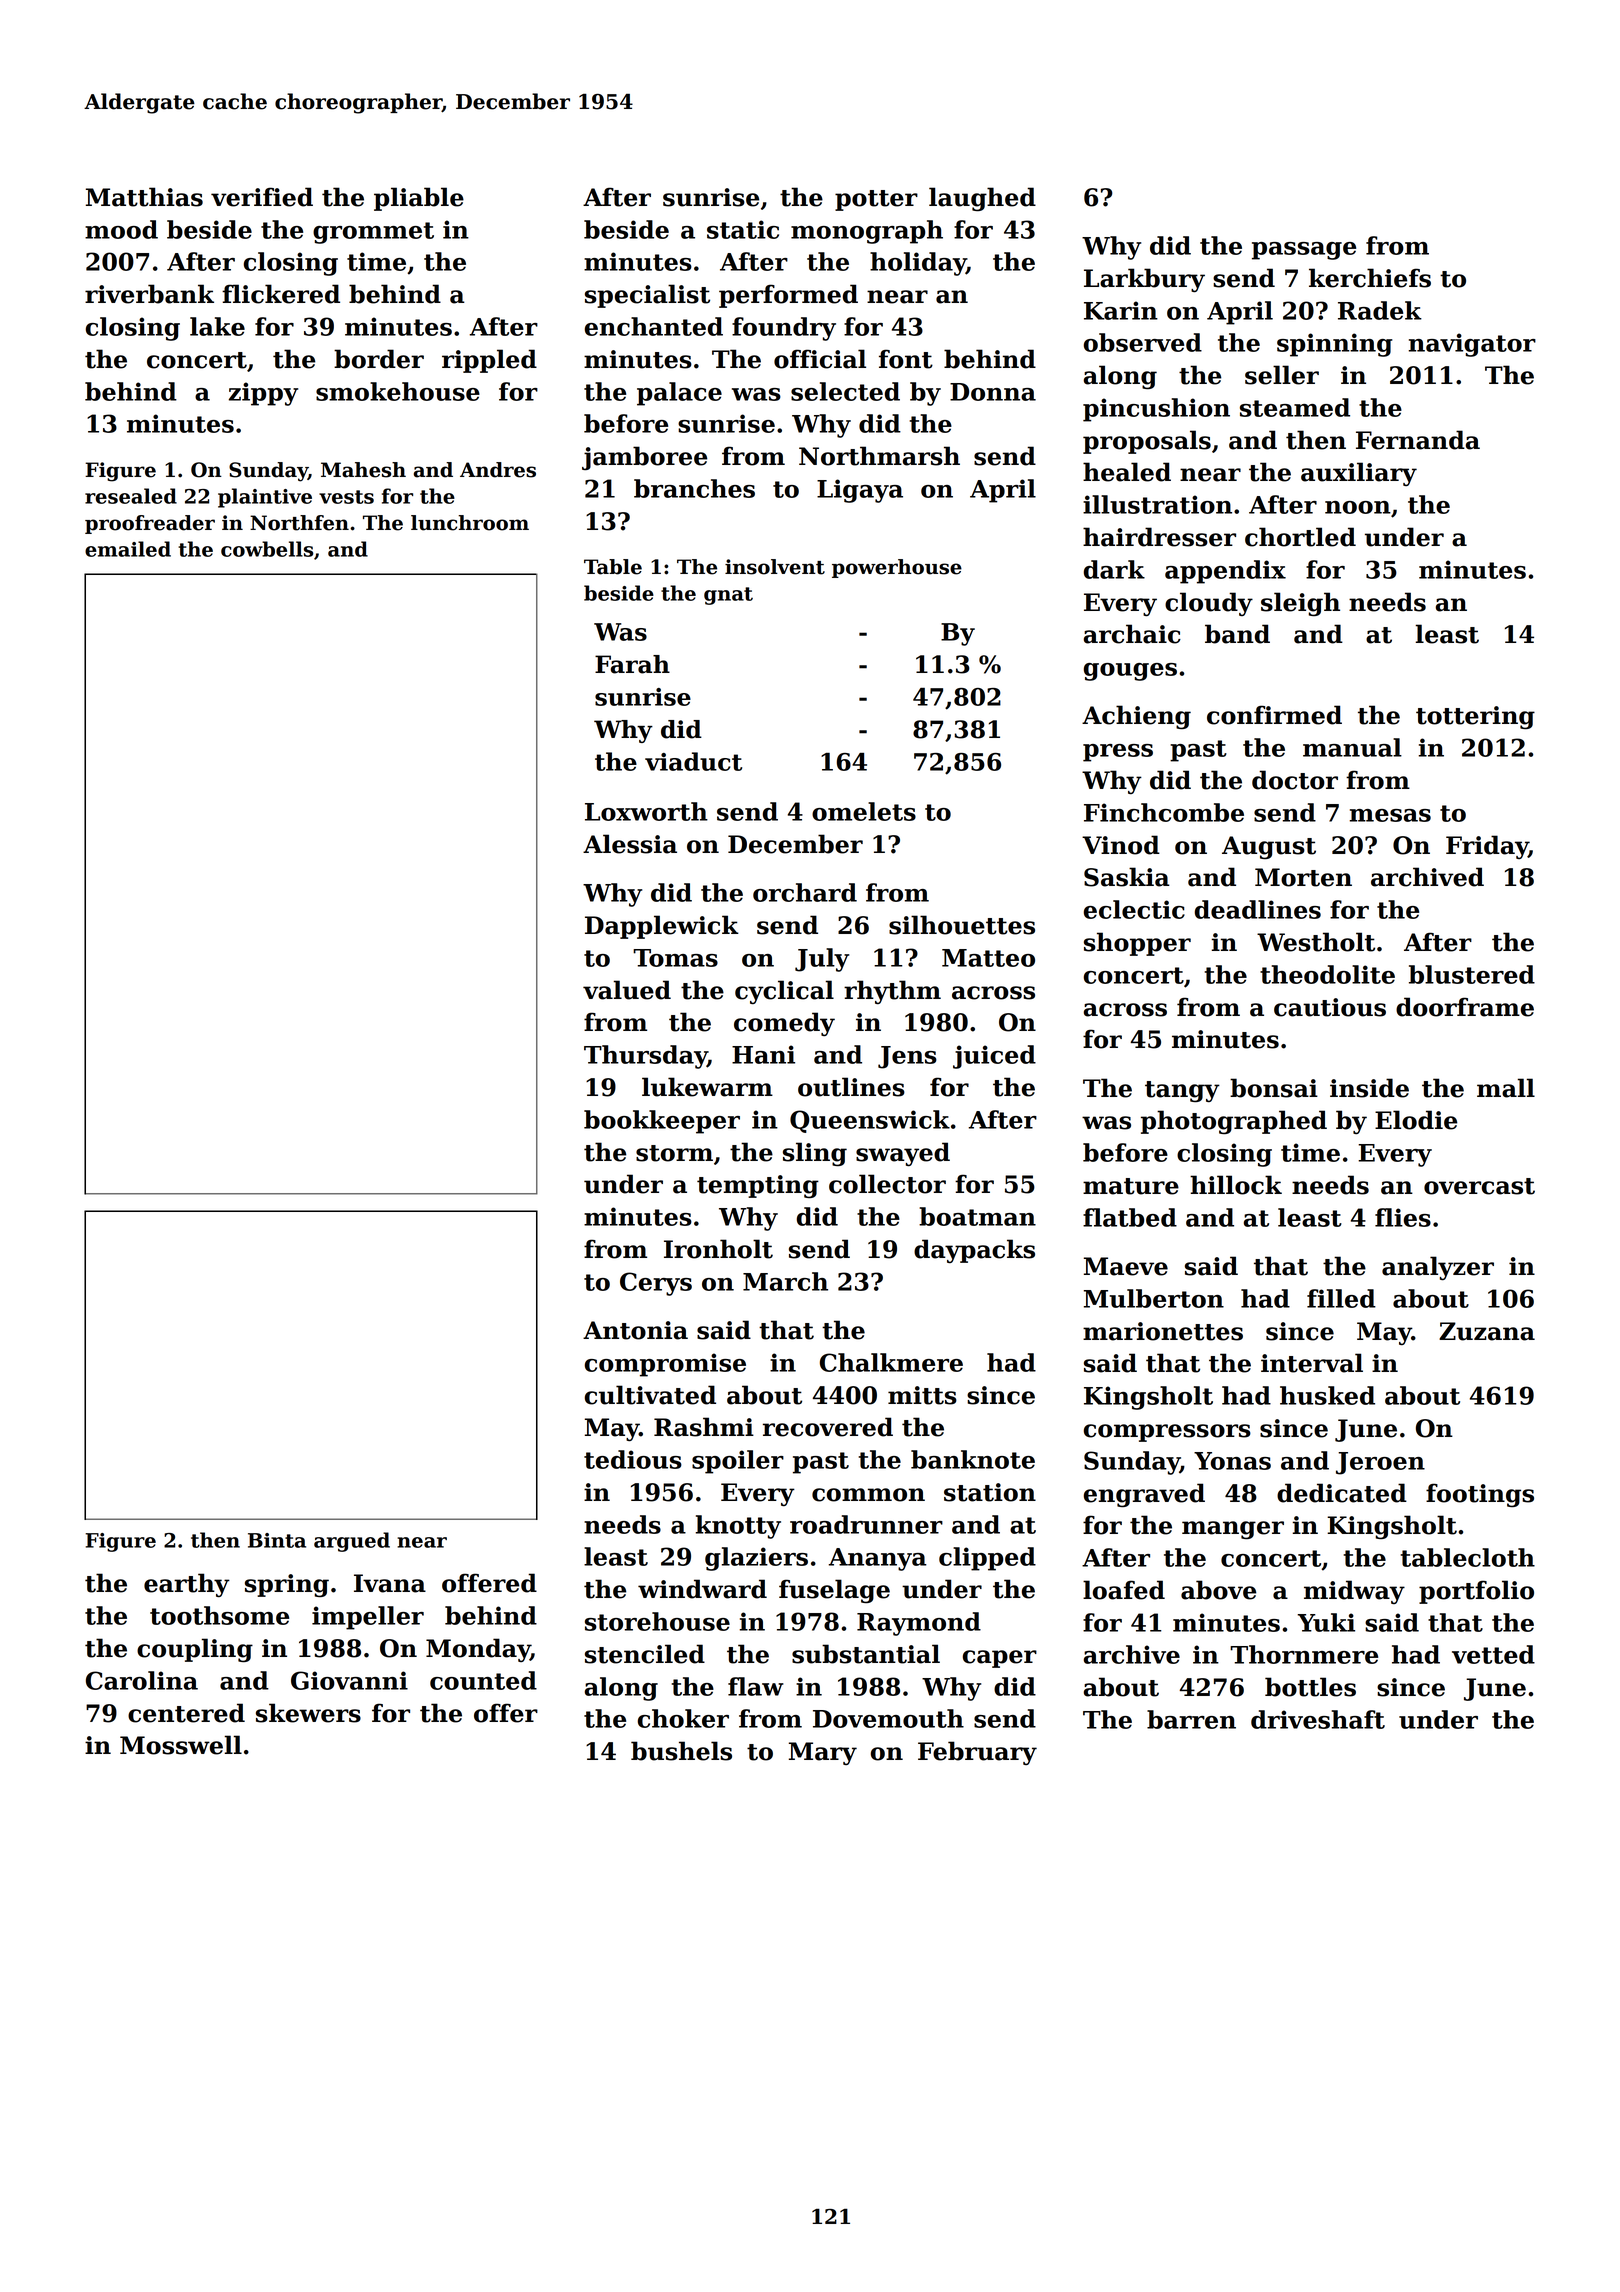  I want to click on sleigh, so click(1300, 604).
